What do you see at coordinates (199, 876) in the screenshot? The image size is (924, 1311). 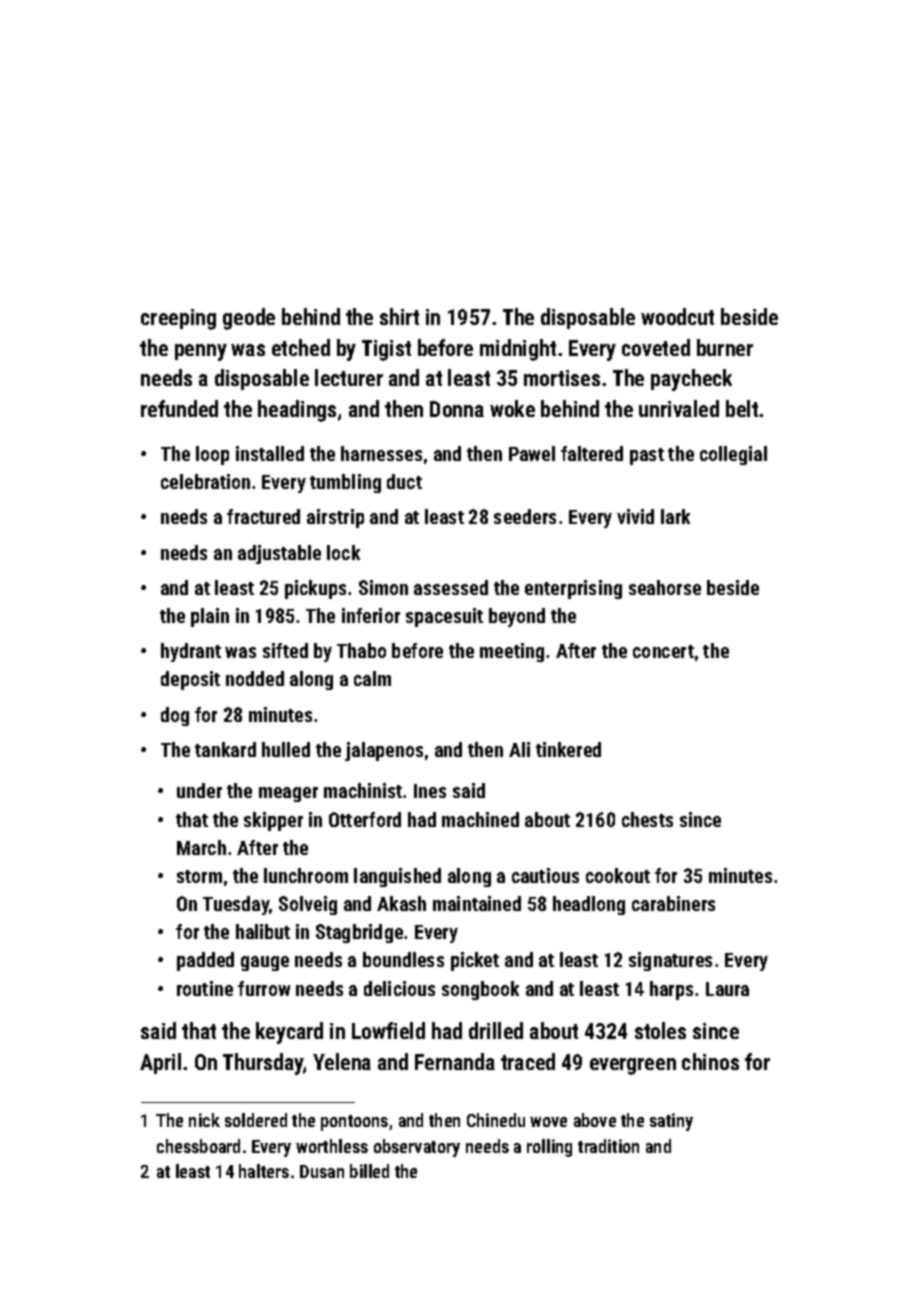 I see `storm` at bounding box center [199, 876].
